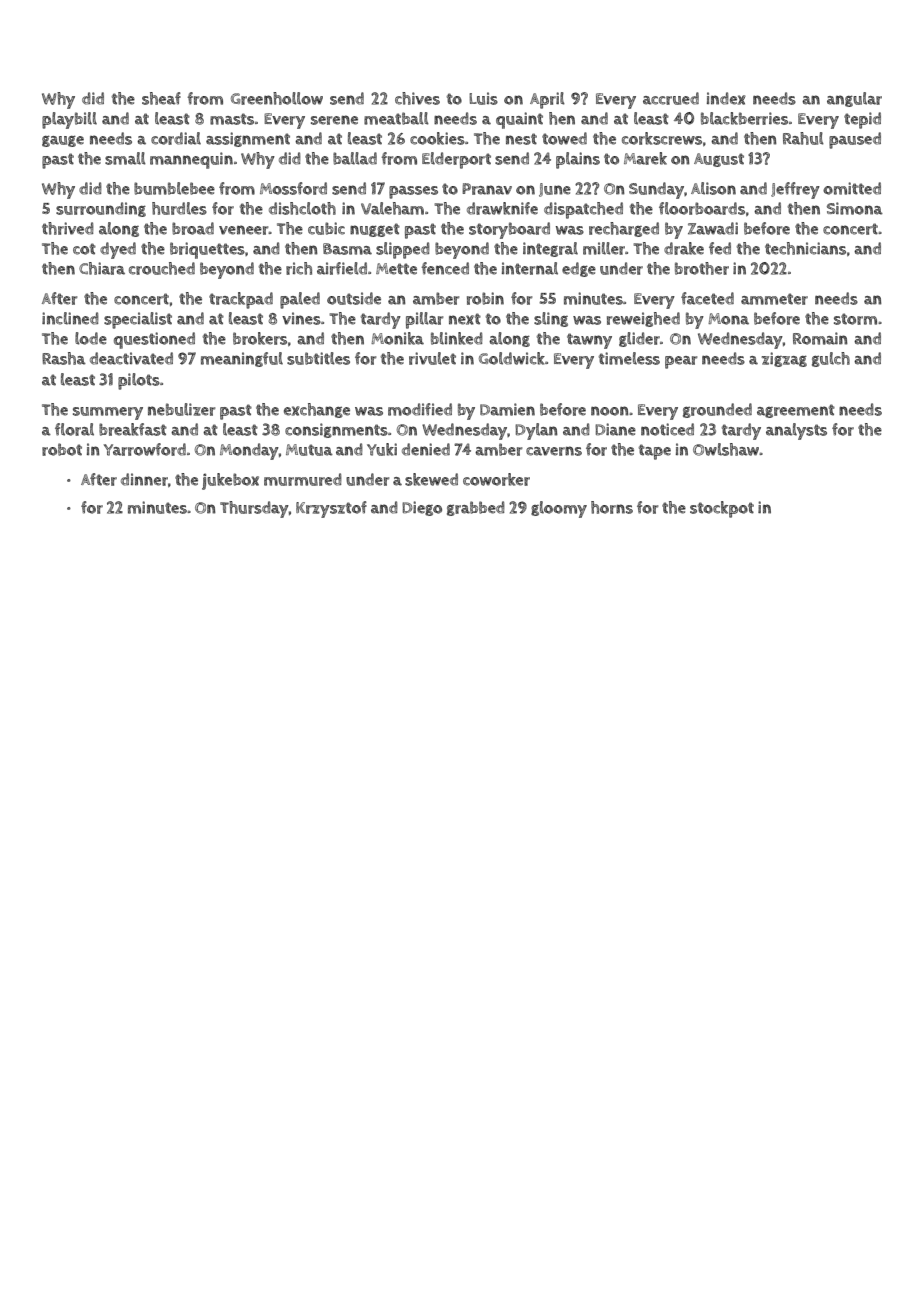 The image size is (924, 1308). Describe the element at coordinates (102, 268) in the image. I see `Chiara` at that location.
